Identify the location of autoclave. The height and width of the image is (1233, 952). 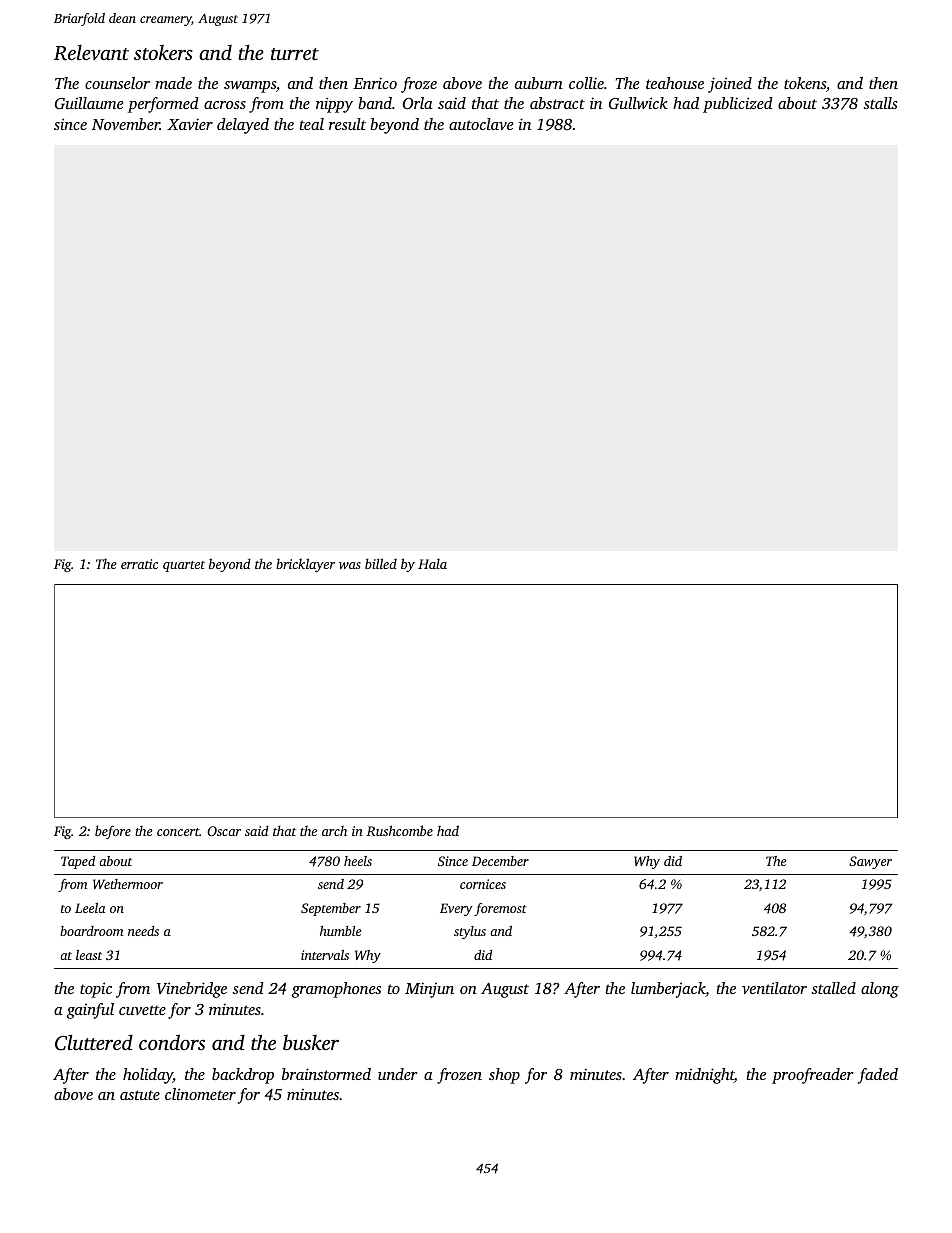
(481, 124).
